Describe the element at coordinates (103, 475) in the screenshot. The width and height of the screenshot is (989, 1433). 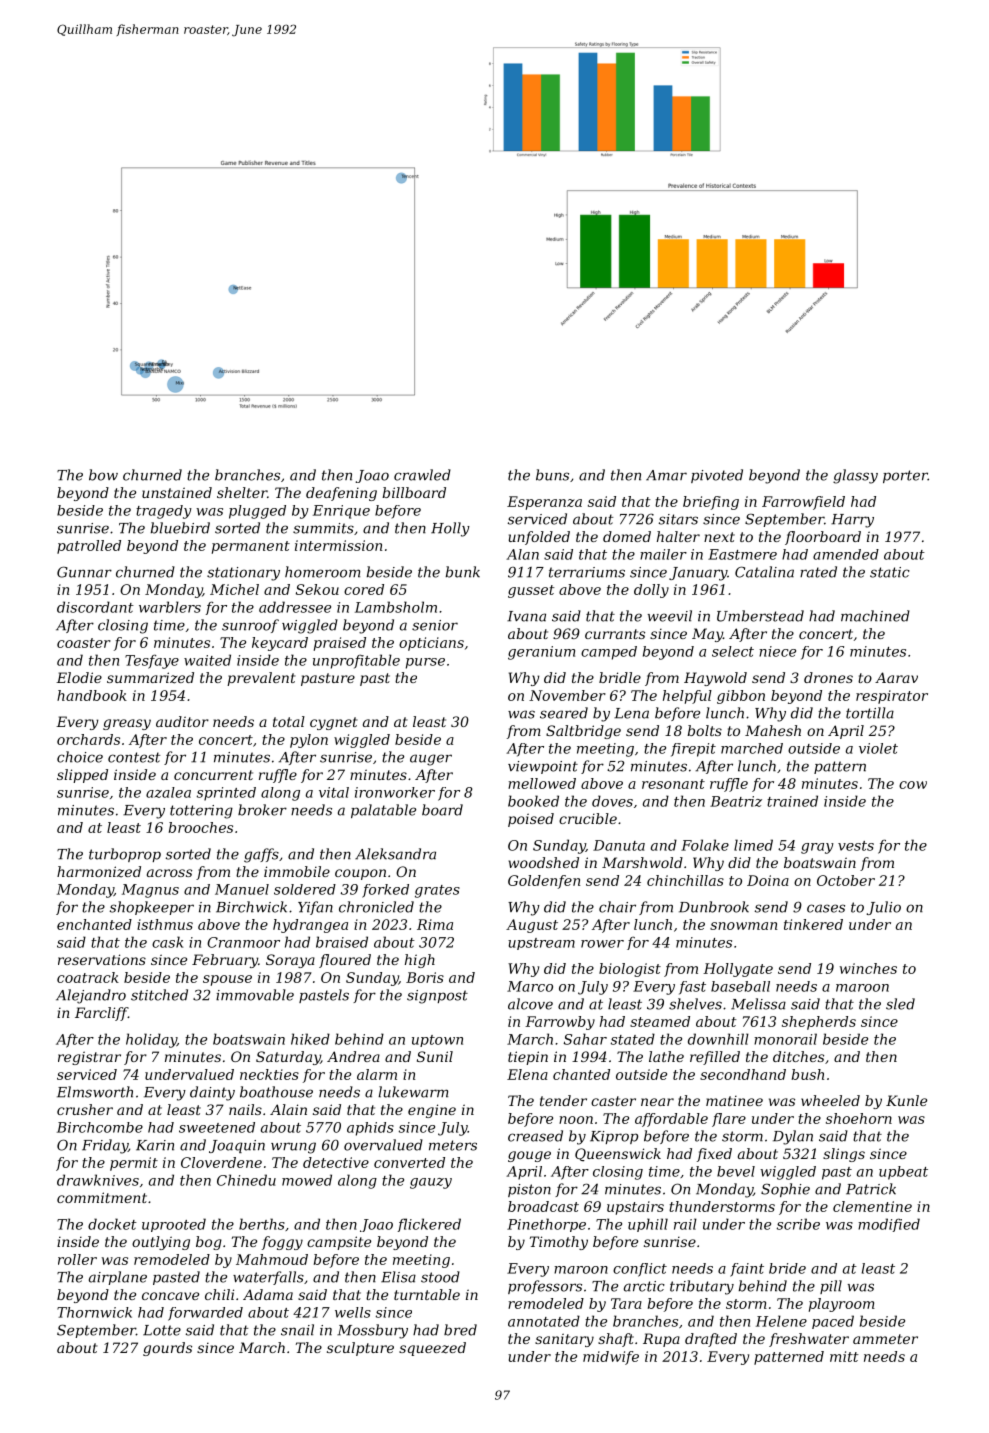
I see `bow` at that location.
